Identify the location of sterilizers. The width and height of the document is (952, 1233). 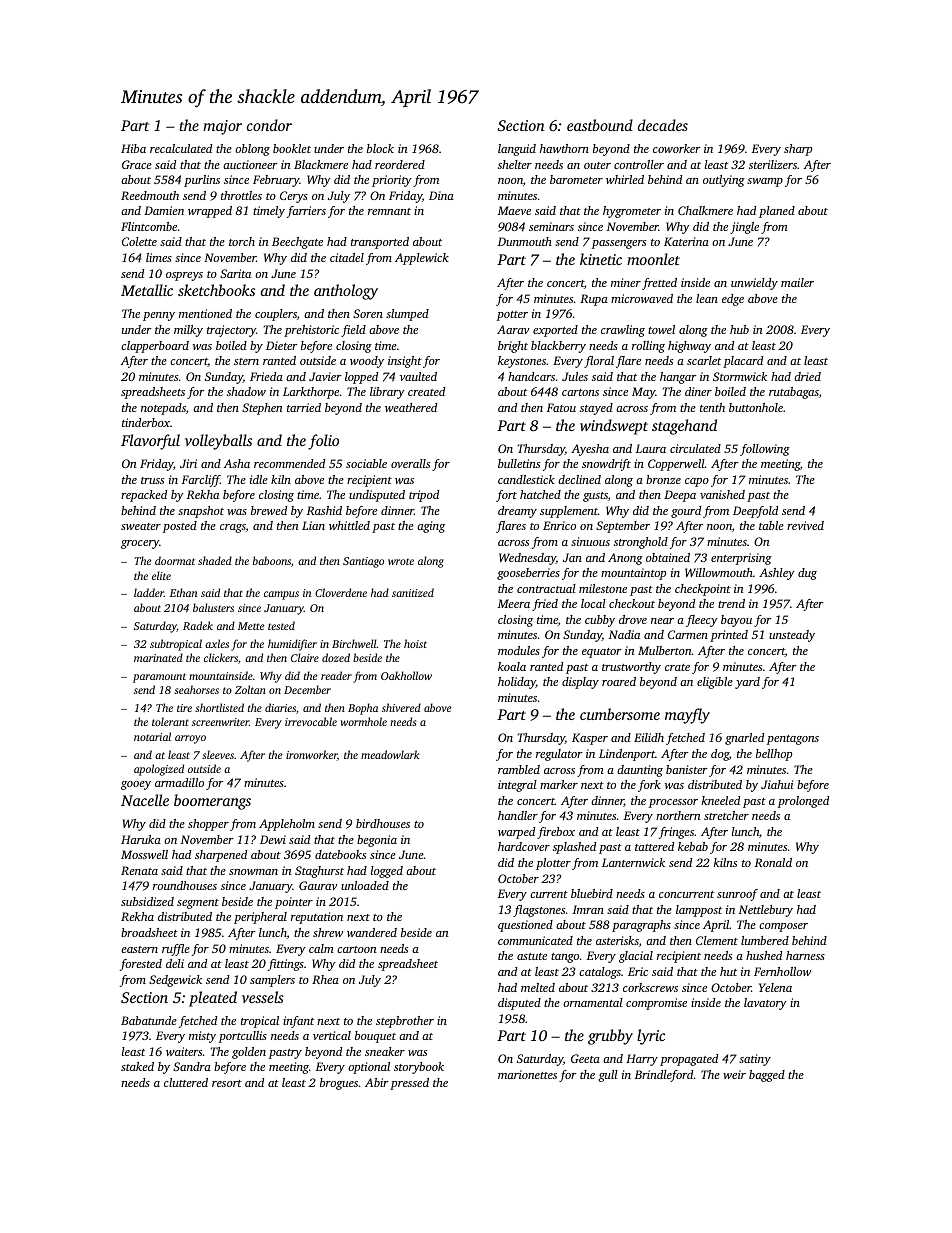
(773, 164).
